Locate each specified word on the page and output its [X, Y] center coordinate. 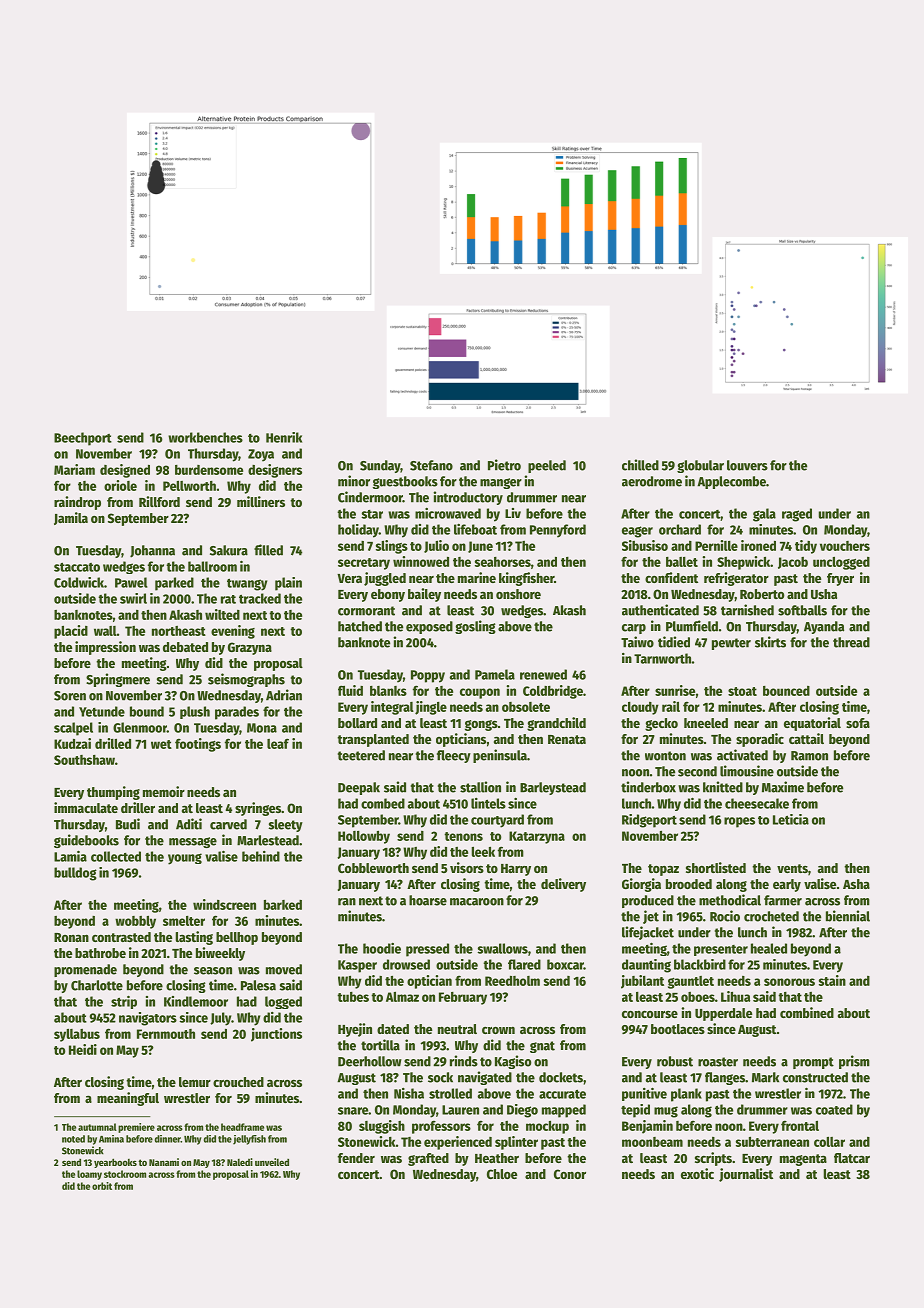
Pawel [131, 582]
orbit [102, 1186]
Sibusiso [645, 545]
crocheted [771, 916]
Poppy [428, 676]
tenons [463, 836]
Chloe [502, 1174]
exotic [697, 1173]
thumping [113, 793]
